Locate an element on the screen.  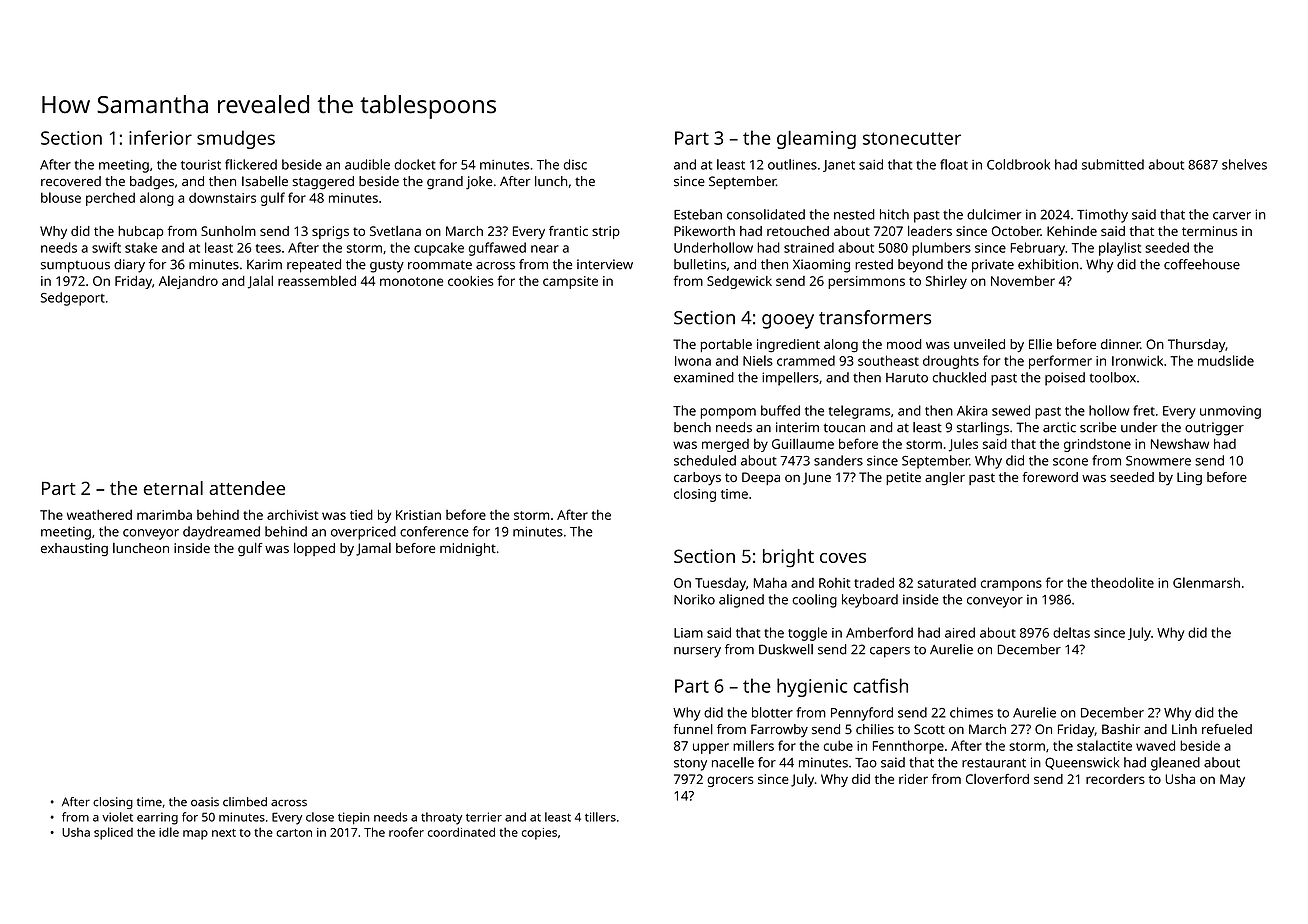
shelves is located at coordinates (1244, 164).
